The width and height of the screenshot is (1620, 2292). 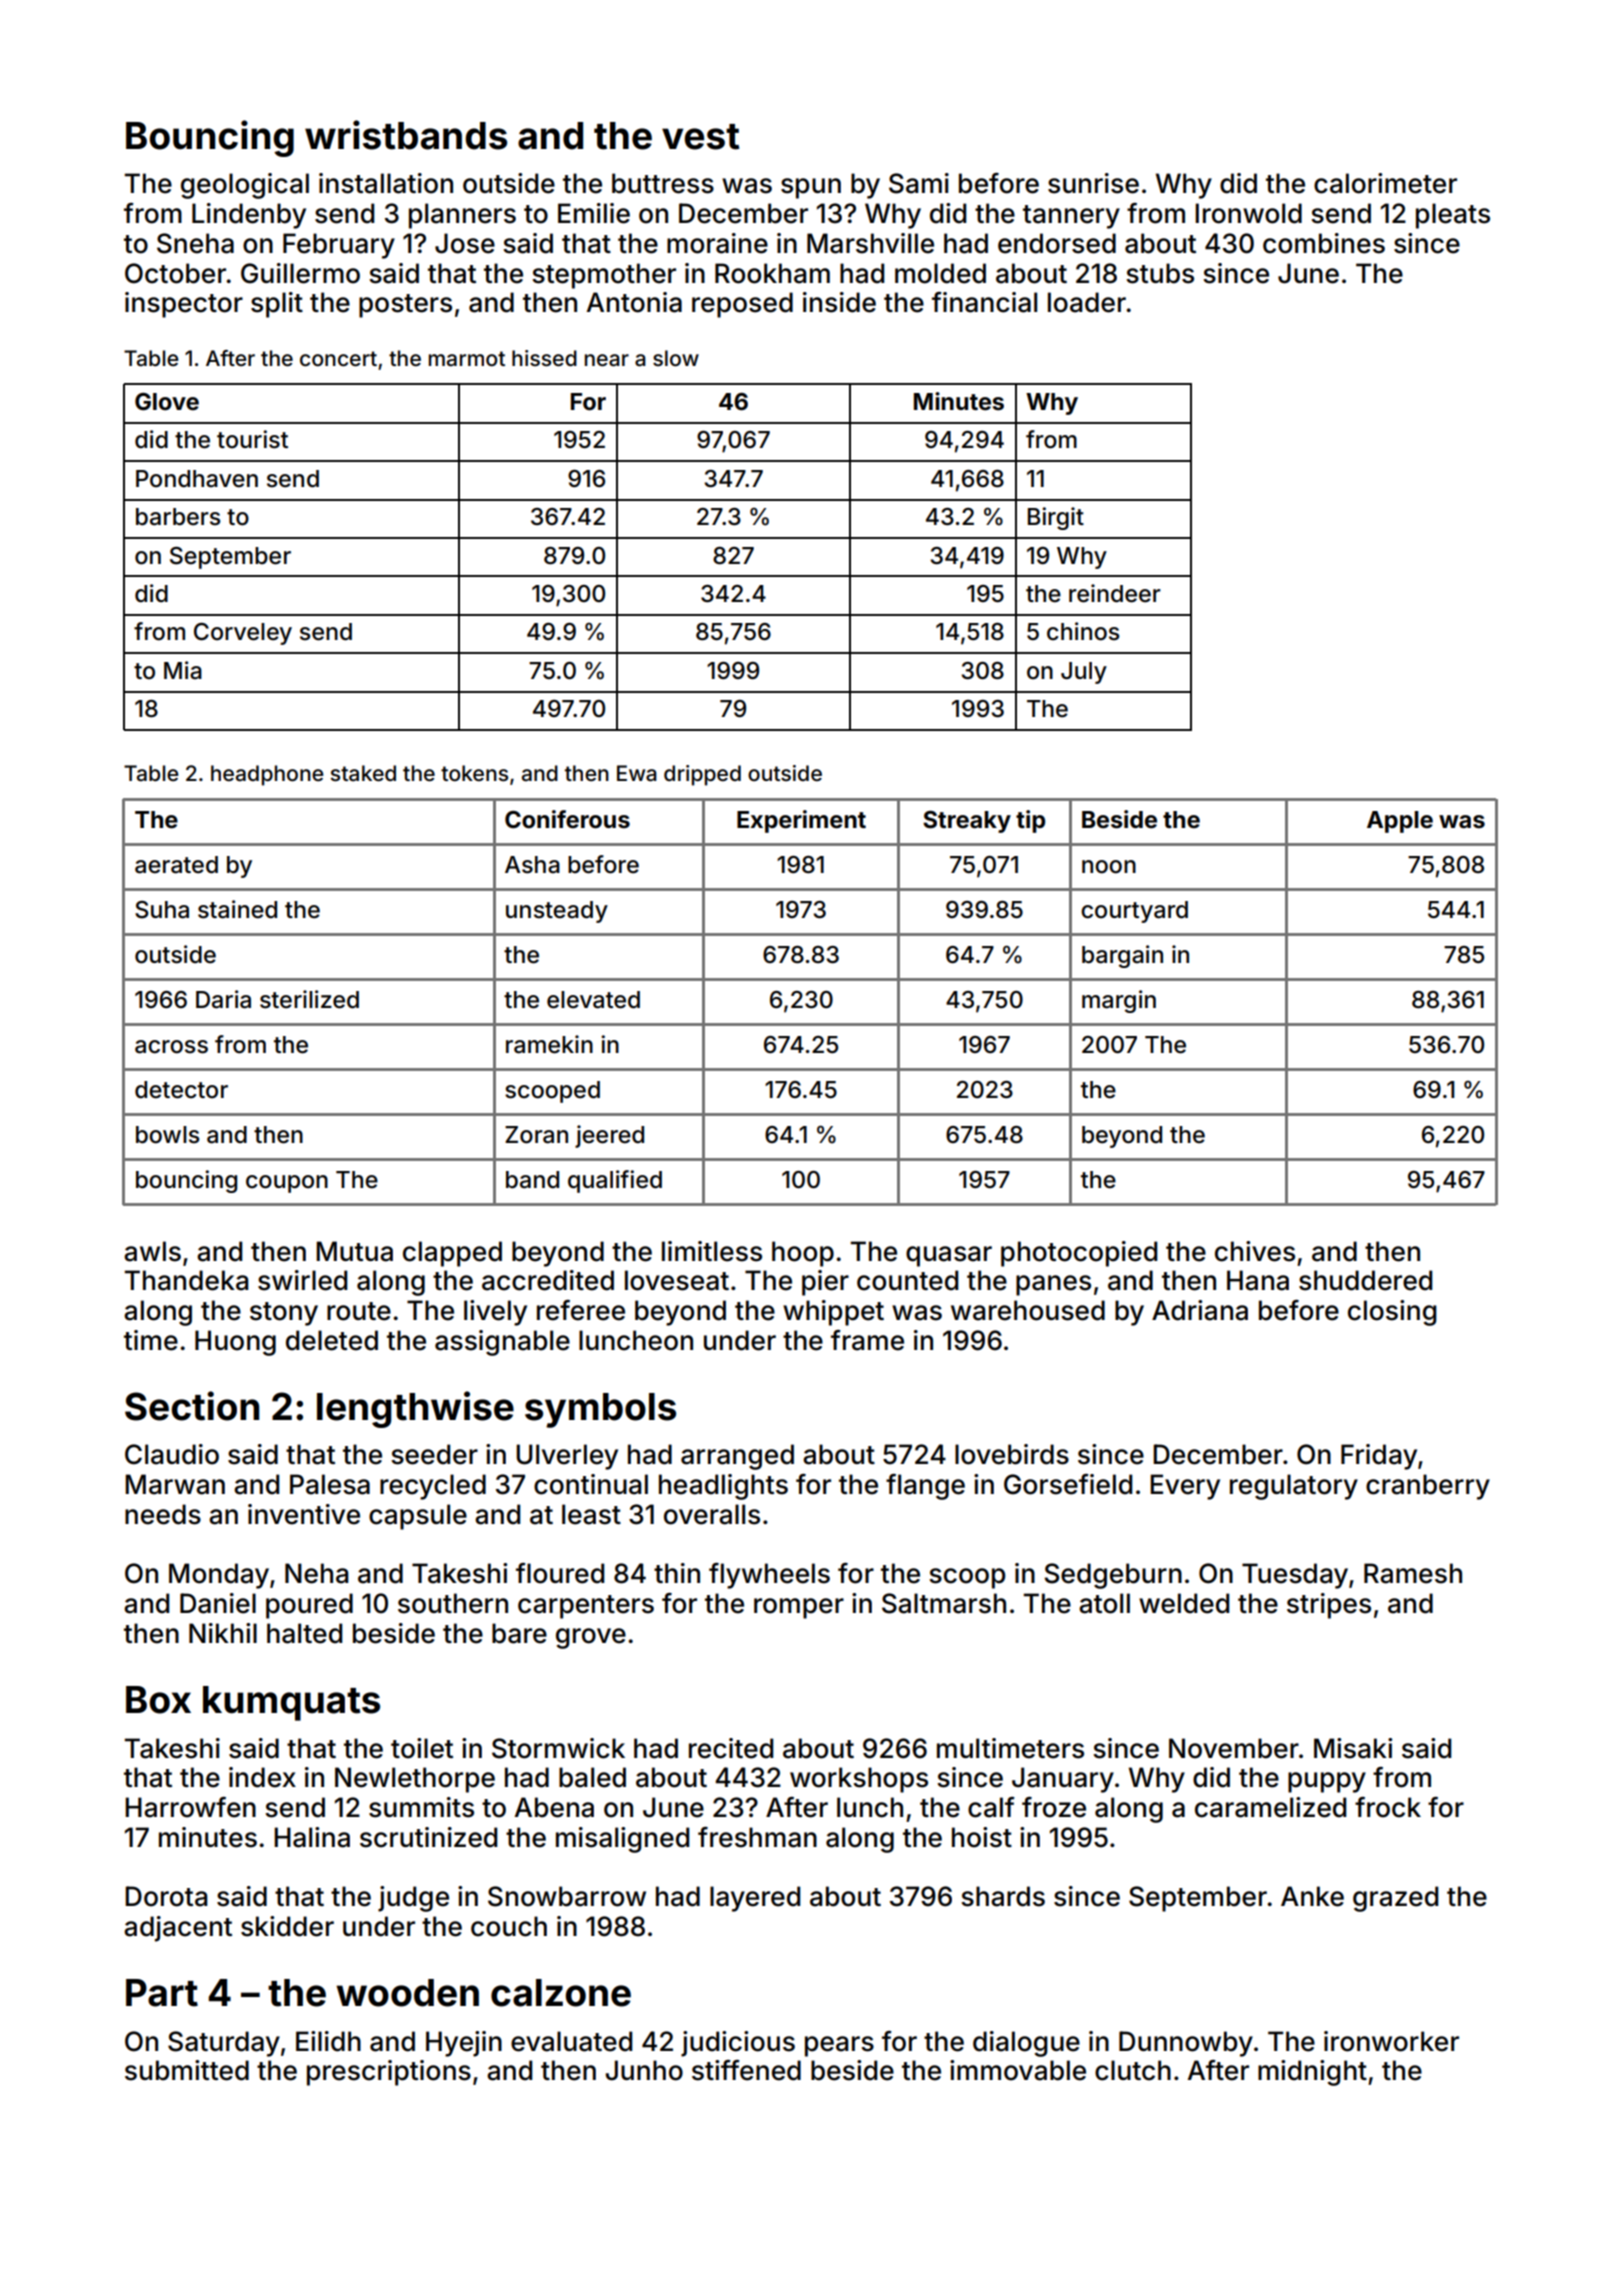 What do you see at coordinates (712, 1514) in the screenshot?
I see `overalls` at bounding box center [712, 1514].
